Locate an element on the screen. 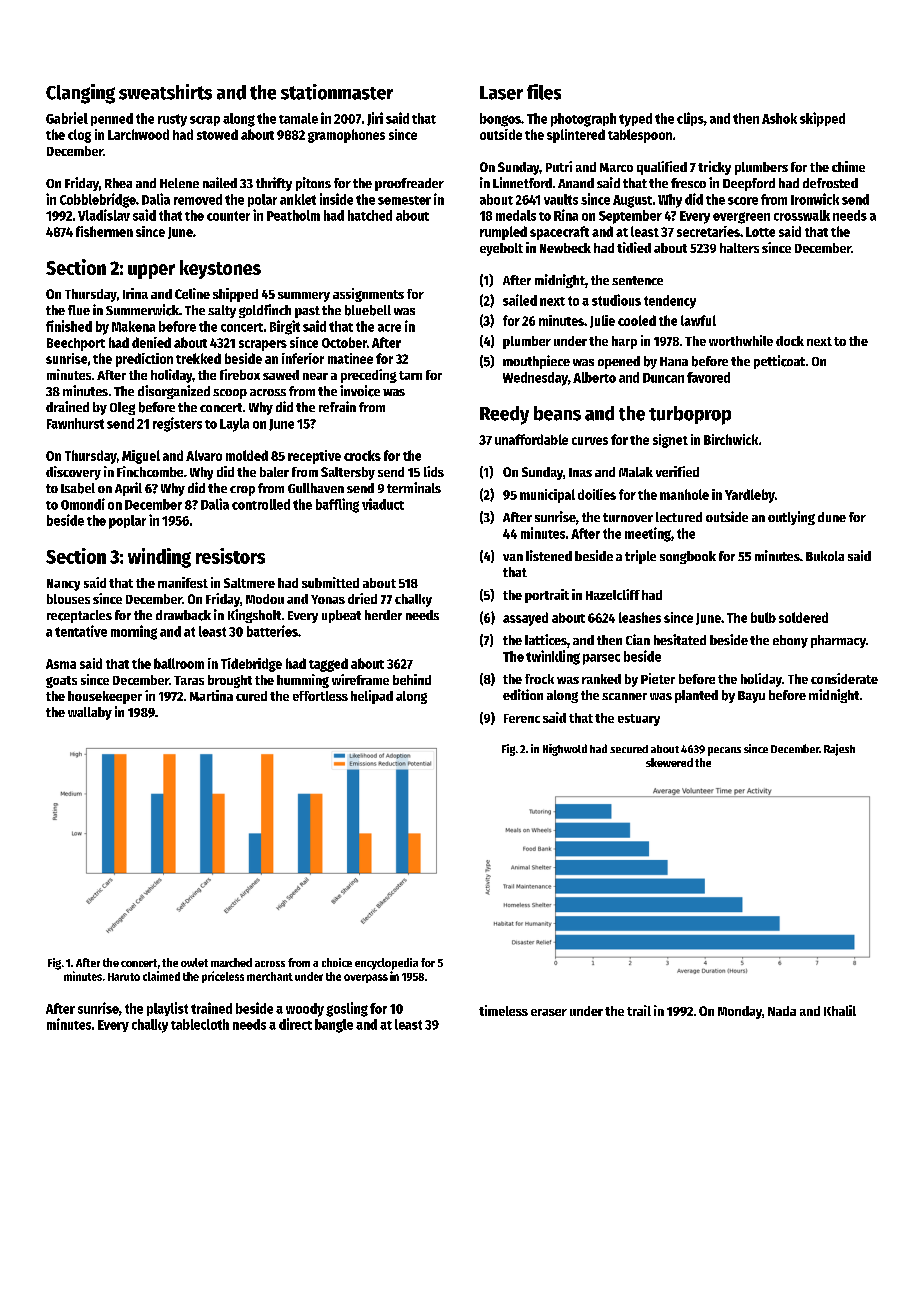 This screenshot has height=1308, width=924. Ashok is located at coordinates (779, 118).
